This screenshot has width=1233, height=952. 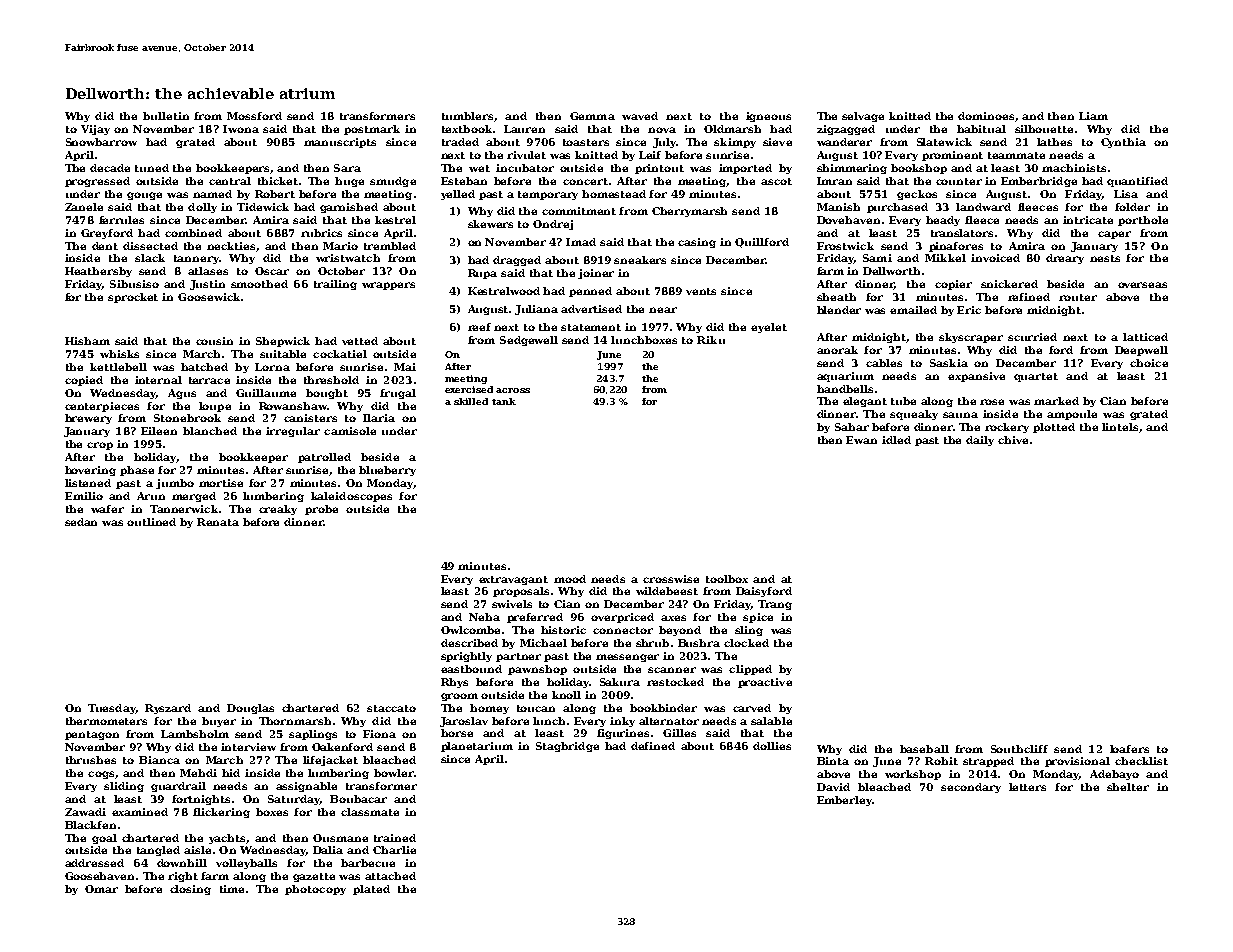 I want to click on thicket, so click(x=278, y=181).
